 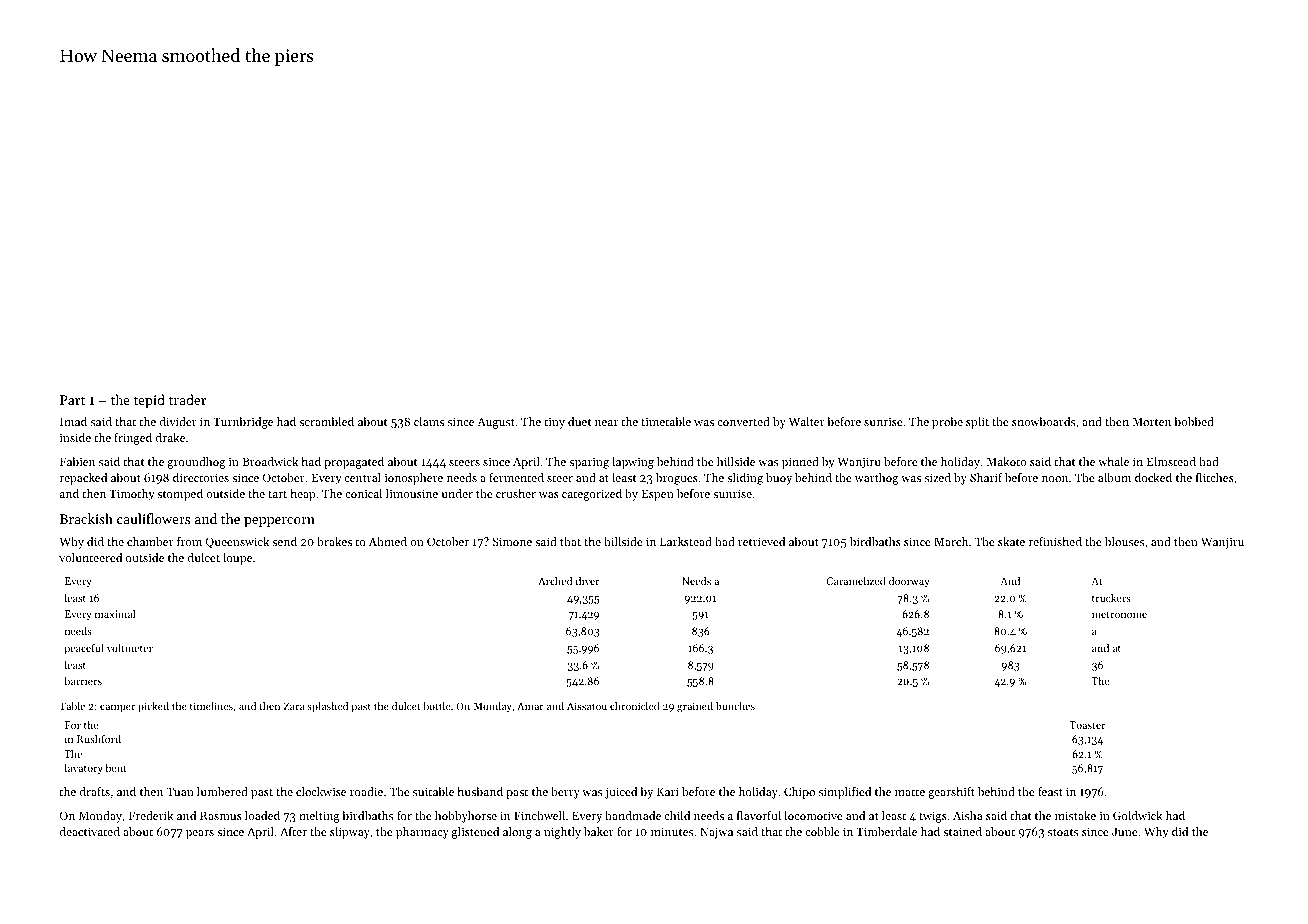 What do you see at coordinates (115, 614) in the screenshot?
I see `maximal` at bounding box center [115, 614].
